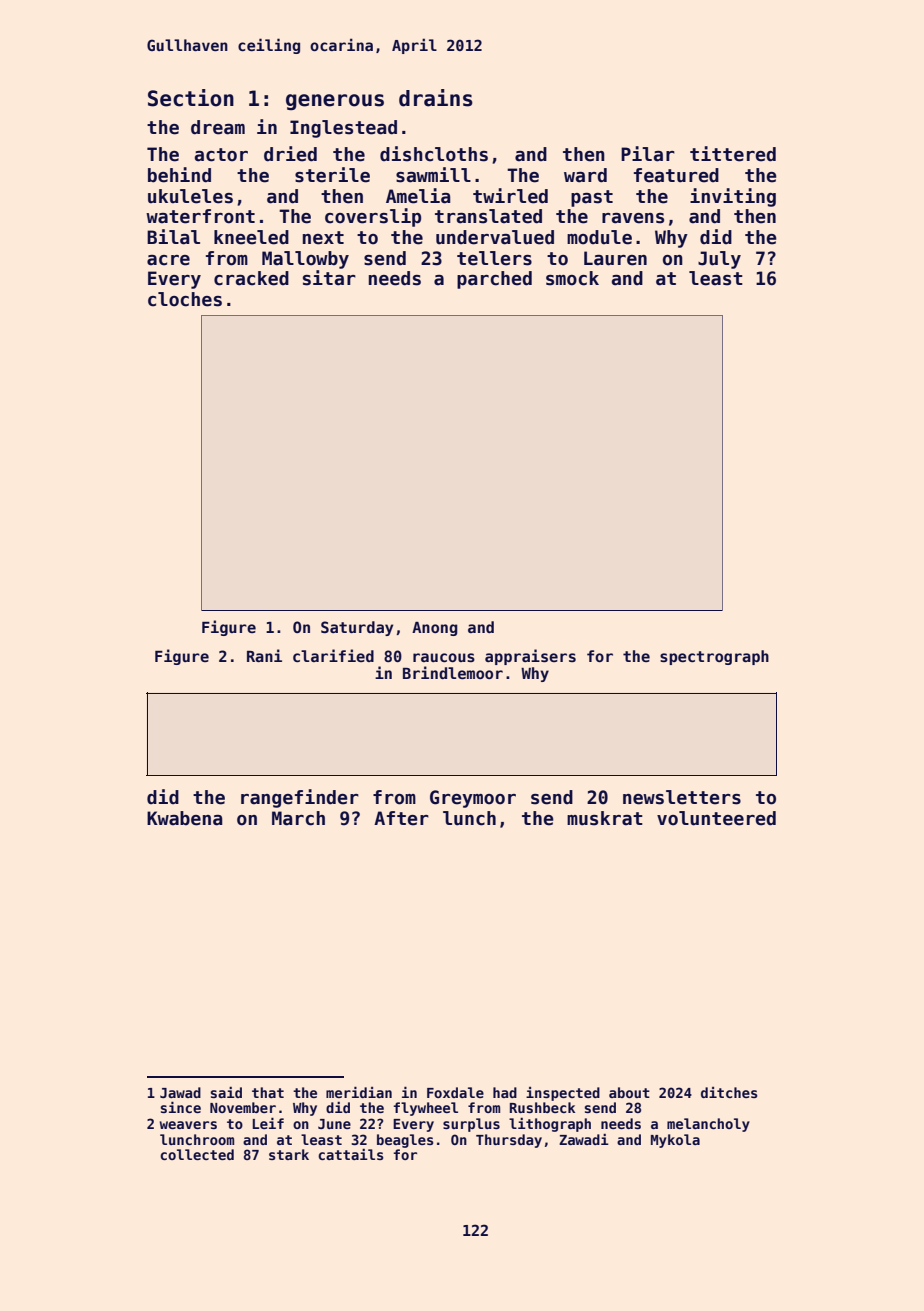  Describe the element at coordinates (455, 1092) in the screenshot. I see `Foxdale` at that location.
